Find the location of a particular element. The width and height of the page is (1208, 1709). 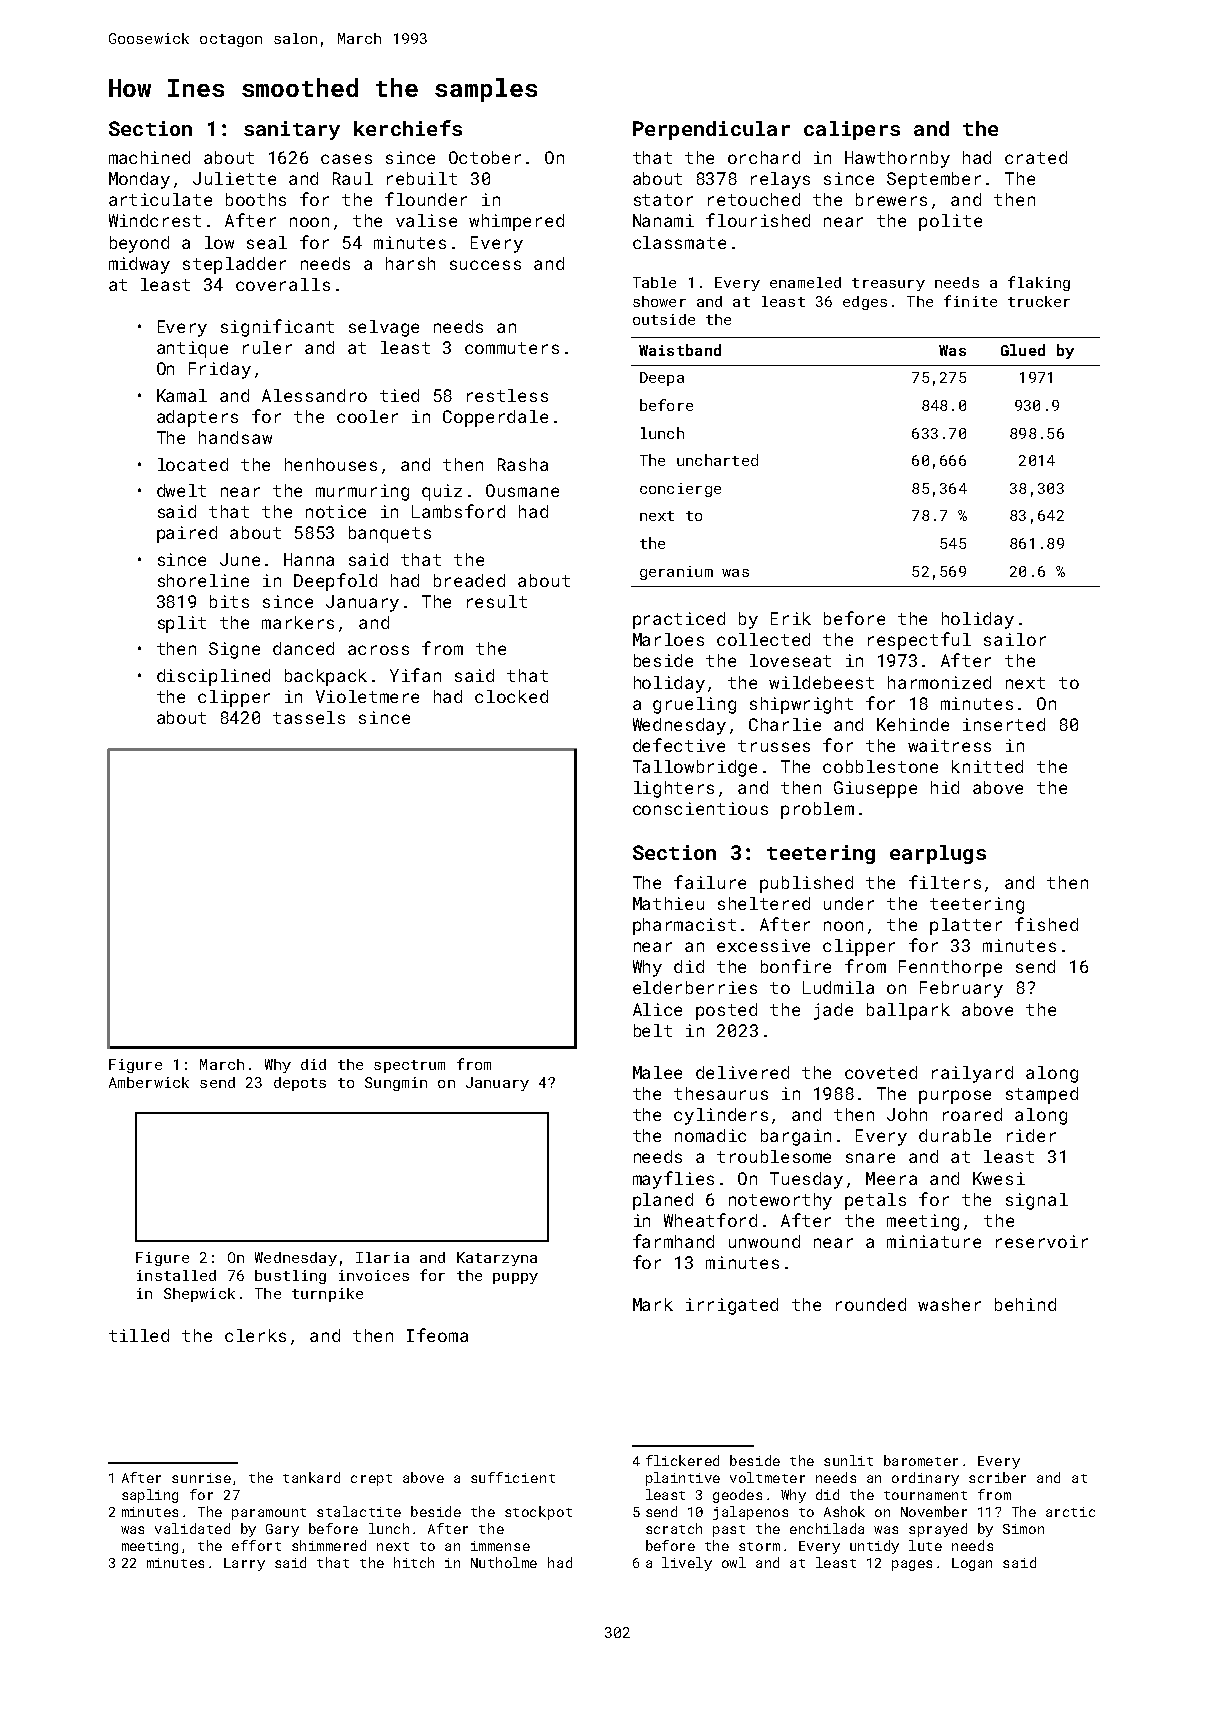

Mathieu is located at coordinates (668, 903).
